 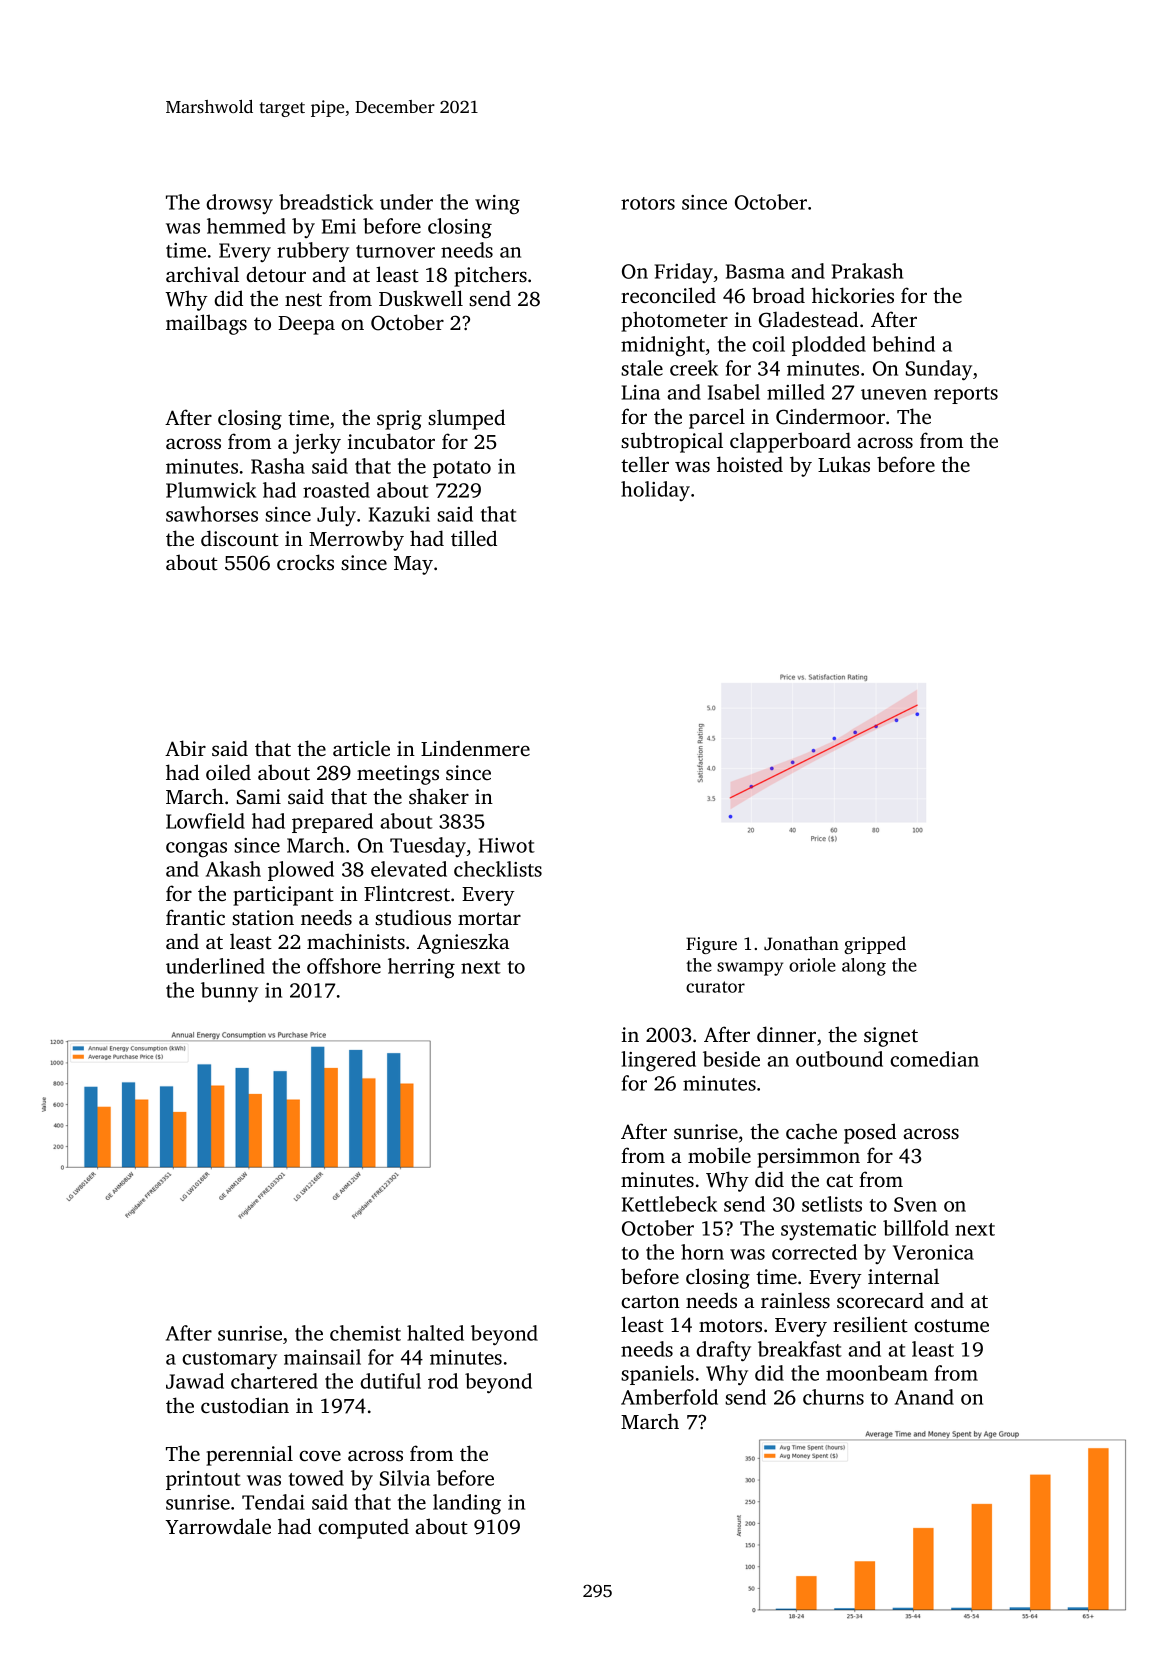 I want to click on Cindermoor, so click(x=830, y=416).
